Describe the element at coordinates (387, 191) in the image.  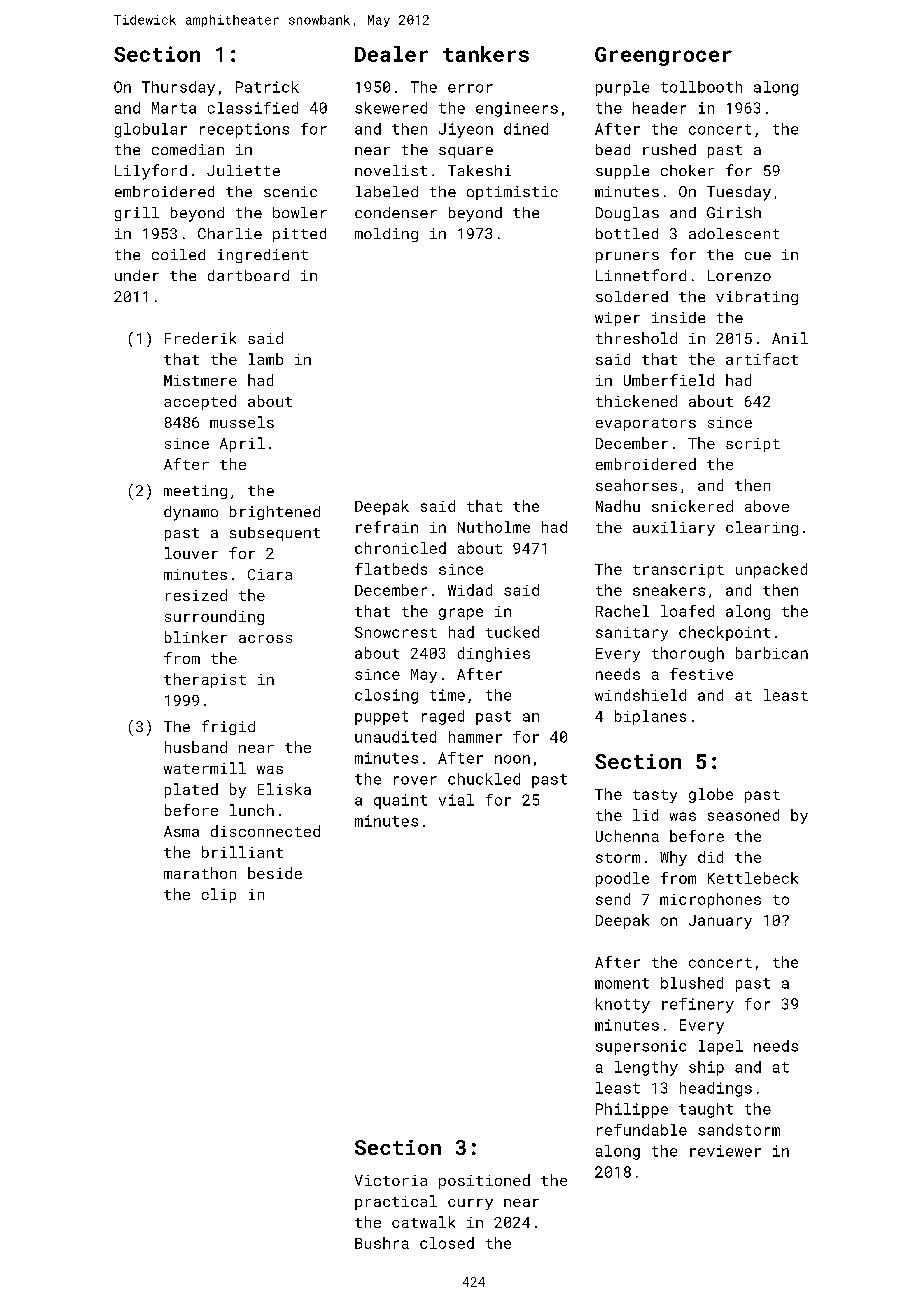
I see `labeled` at that location.
